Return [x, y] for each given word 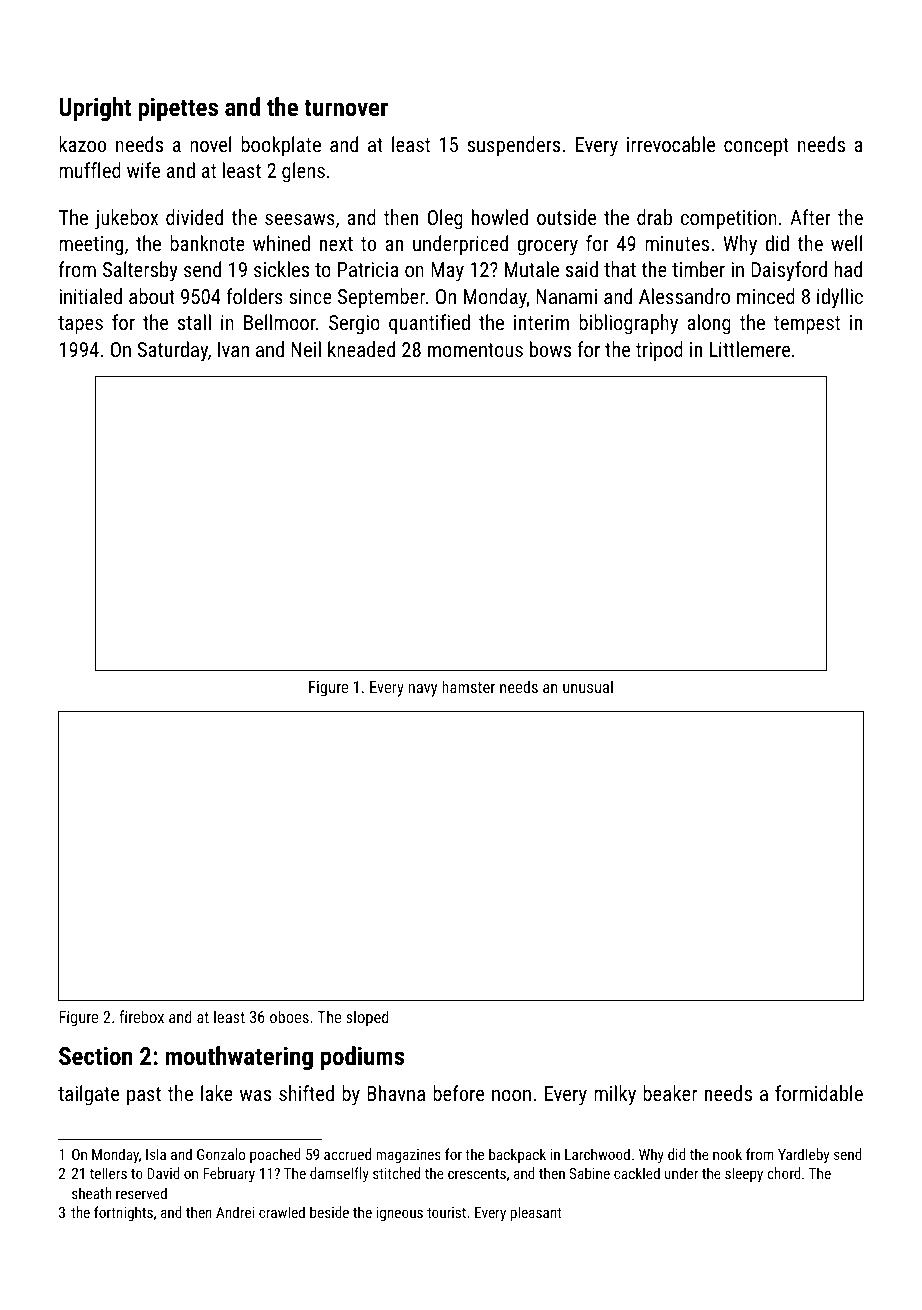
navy [423, 690]
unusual [588, 686]
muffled [90, 170]
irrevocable [671, 144]
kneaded [361, 349]
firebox [141, 1016]
